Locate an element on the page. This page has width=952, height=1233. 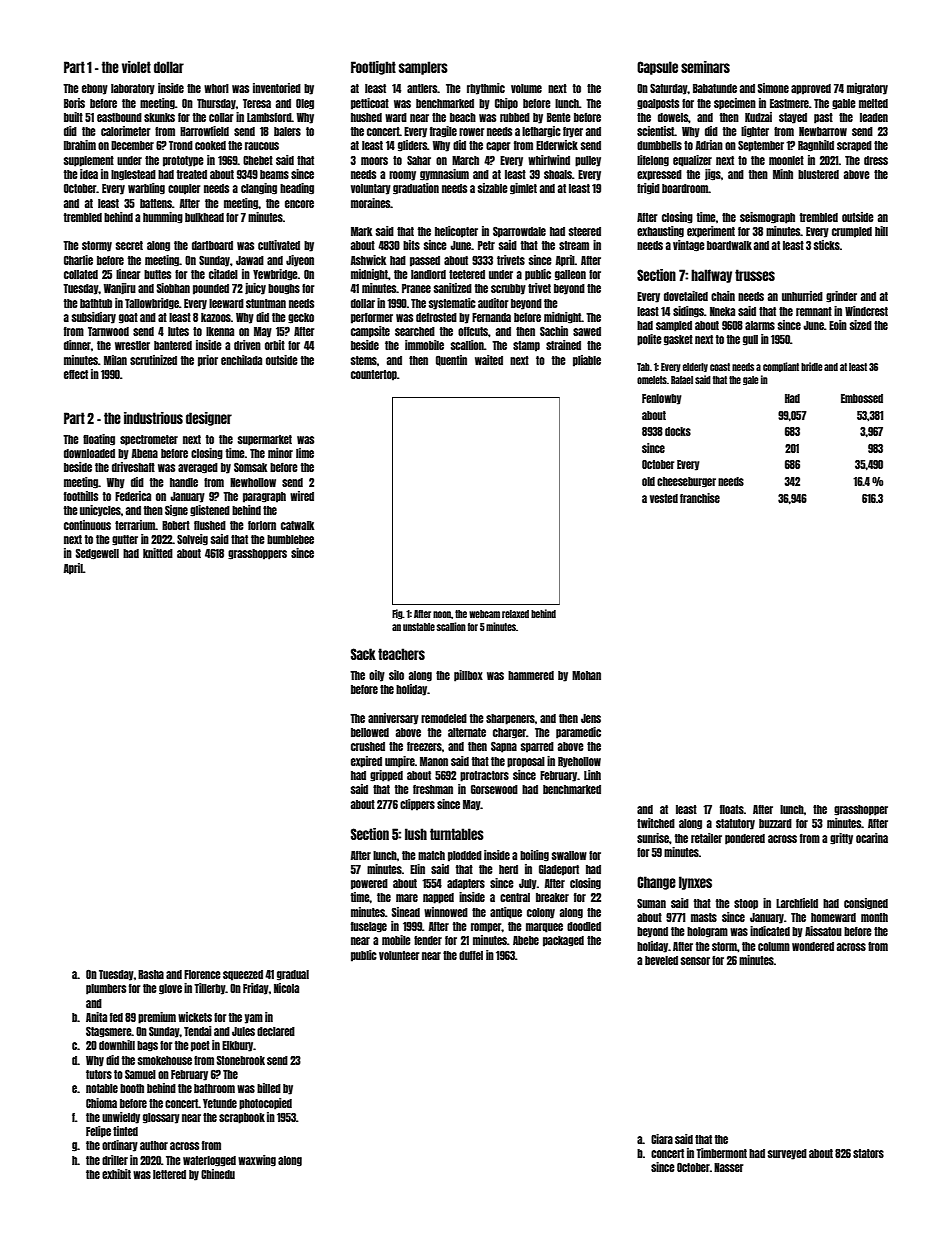
waxwing is located at coordinates (257, 1161).
